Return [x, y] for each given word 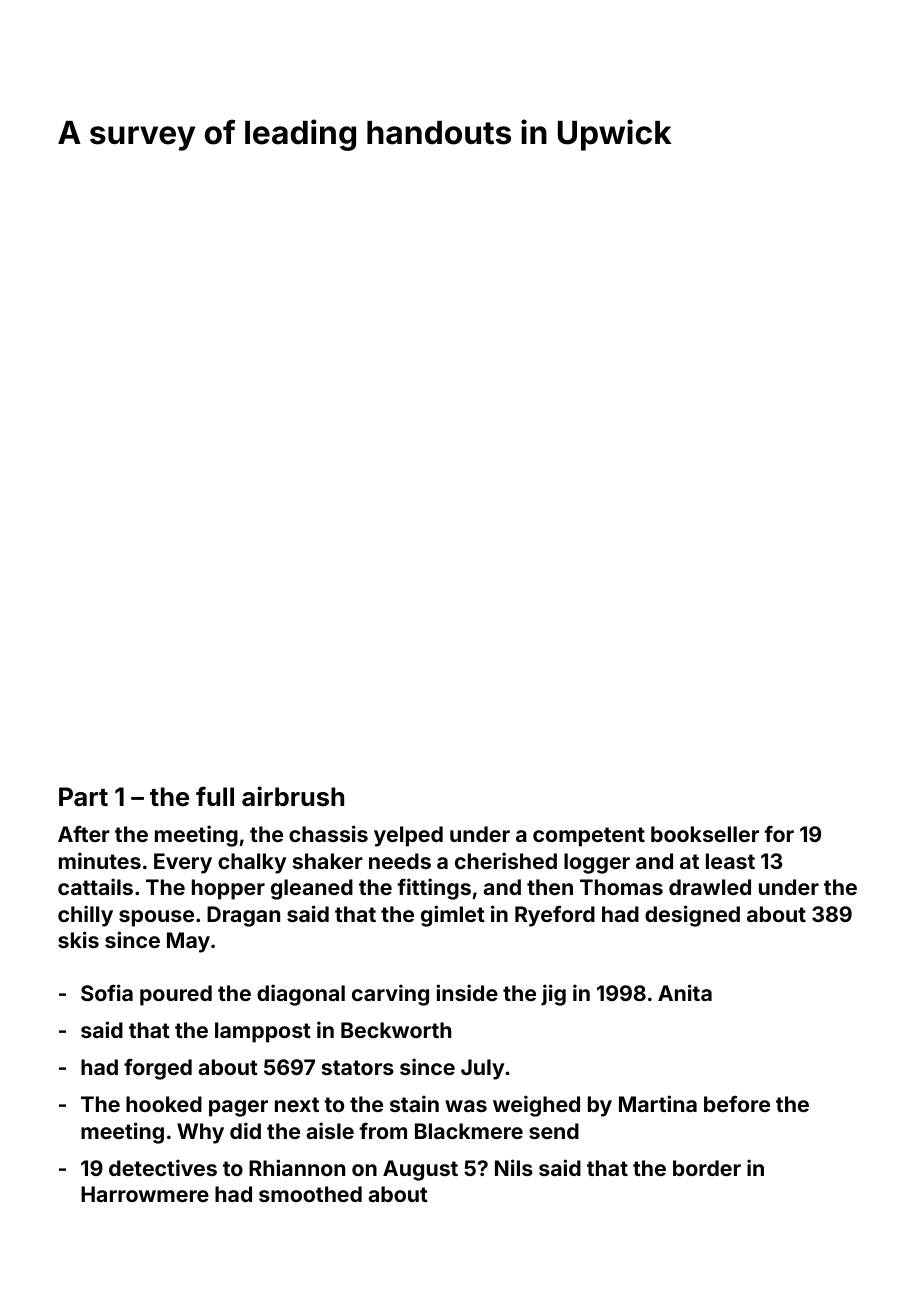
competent [589, 837]
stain [414, 1103]
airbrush [293, 796]
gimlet [453, 916]
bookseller [705, 834]
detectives [163, 1167]
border [707, 1168]
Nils [514, 1167]
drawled [710, 887]
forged [158, 1069]
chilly [85, 916]
